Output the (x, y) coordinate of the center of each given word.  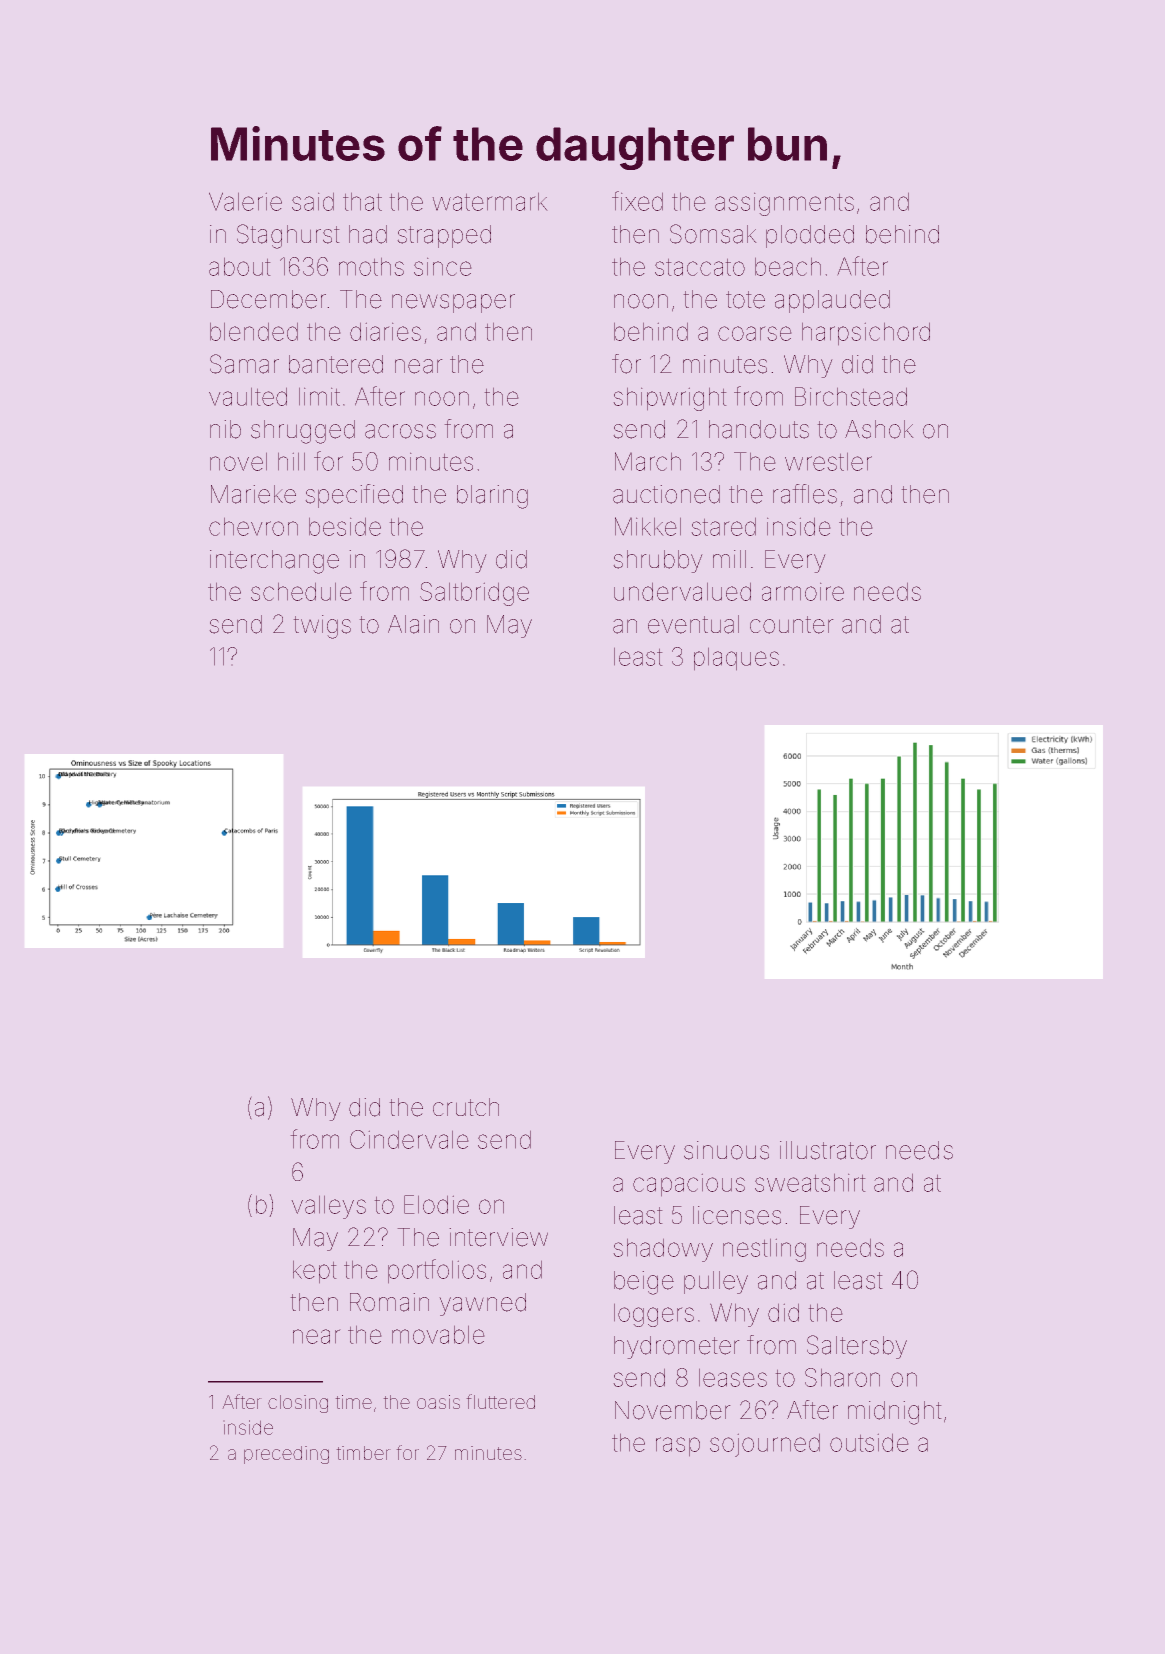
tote (745, 300)
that (362, 202)
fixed (637, 201)
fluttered (501, 1401)
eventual (693, 624)
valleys (329, 1207)
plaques (736, 659)
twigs (322, 627)
